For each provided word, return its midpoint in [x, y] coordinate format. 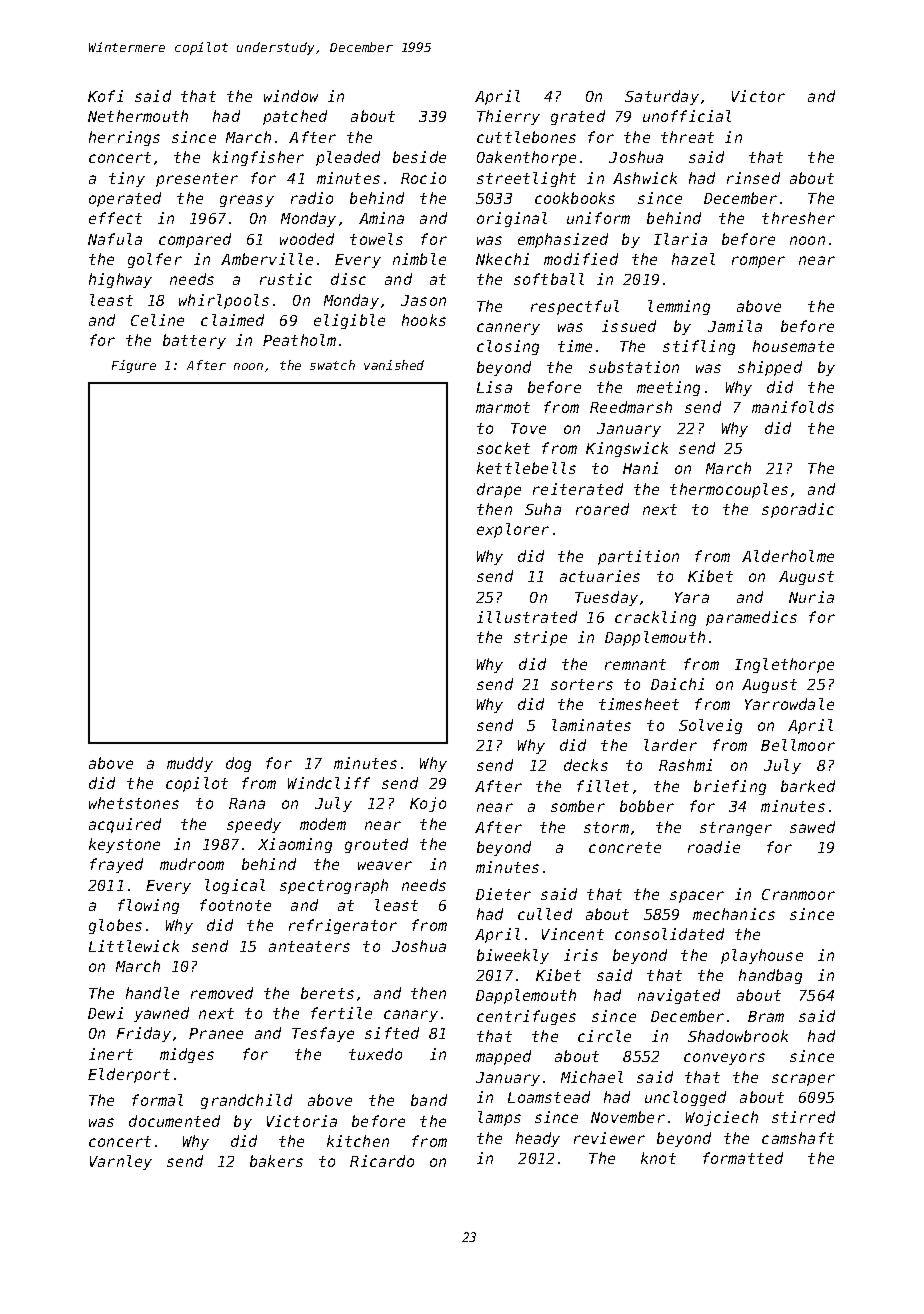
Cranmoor [798, 894]
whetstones [134, 803]
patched [295, 117]
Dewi [105, 1013]
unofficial [687, 116]
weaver [385, 865]
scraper [803, 1080]
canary [411, 1016]
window [291, 96]
